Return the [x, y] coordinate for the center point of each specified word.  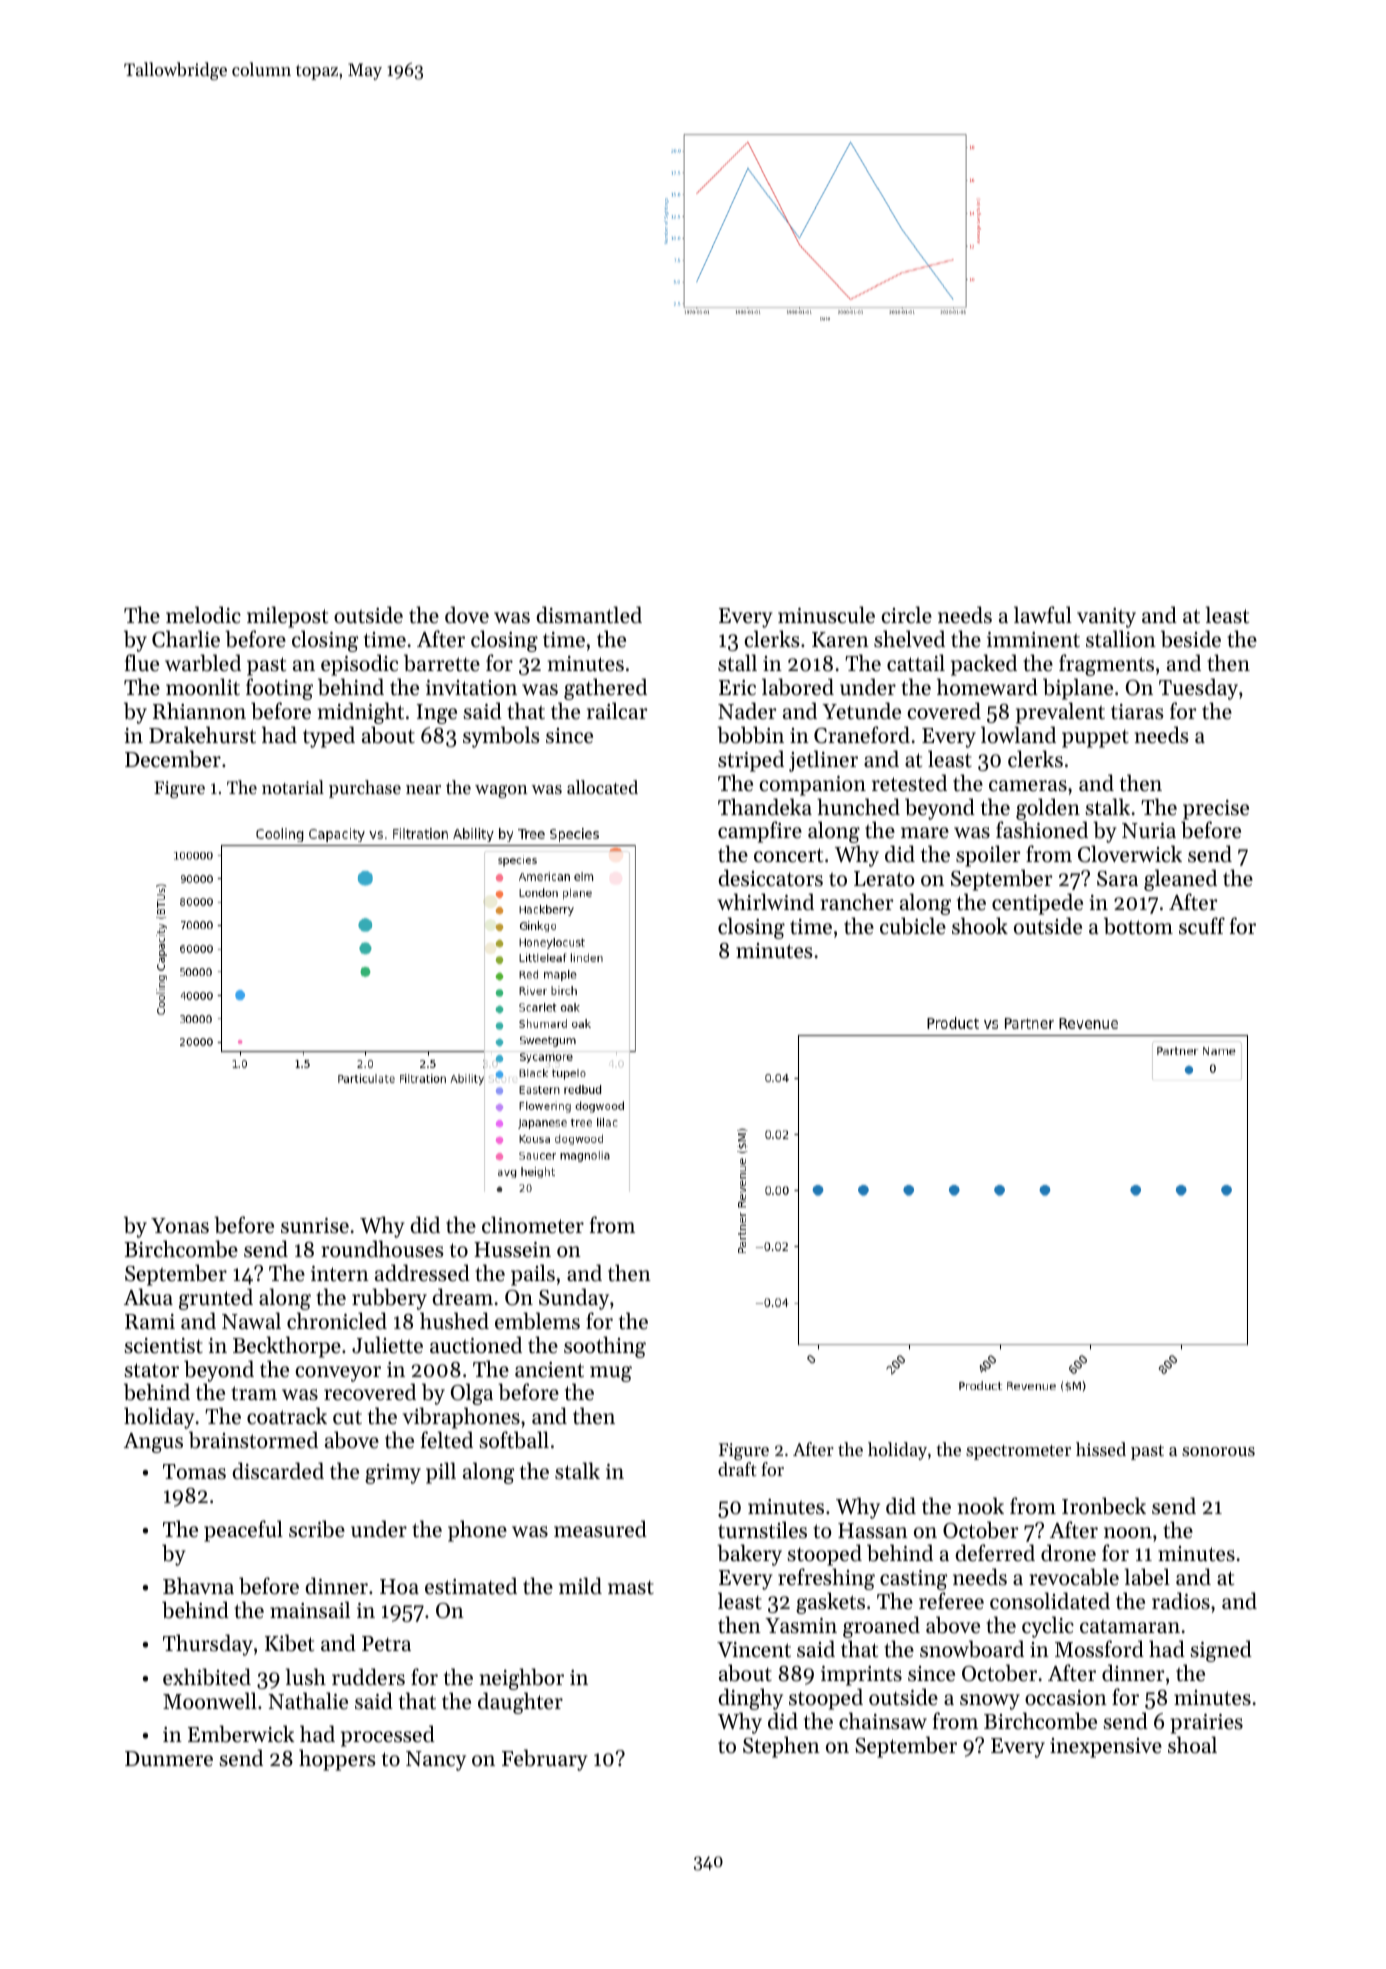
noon [1128, 1533]
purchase [365, 789]
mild [580, 1586]
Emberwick [241, 1734]
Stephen [781, 1747]
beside [1191, 639]
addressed [422, 1273]
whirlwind [765, 902]
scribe [317, 1529]
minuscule [826, 615]
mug [611, 1374]
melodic [203, 615]
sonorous [1218, 1451]
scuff [1202, 926]
